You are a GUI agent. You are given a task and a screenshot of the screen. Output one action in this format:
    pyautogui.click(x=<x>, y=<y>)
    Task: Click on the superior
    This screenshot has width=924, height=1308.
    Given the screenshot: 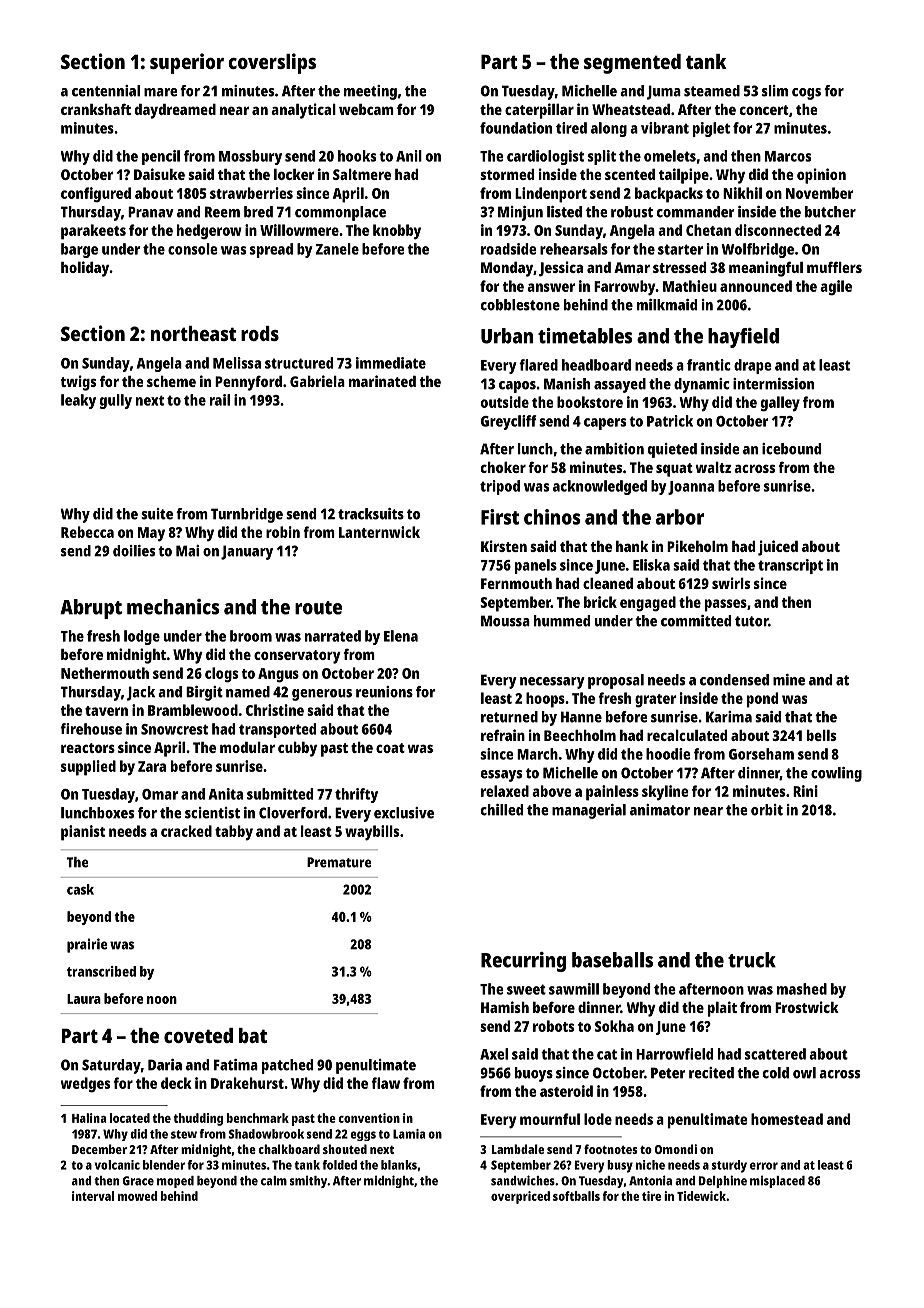 What is the action you would take?
    pyautogui.click(x=187, y=63)
